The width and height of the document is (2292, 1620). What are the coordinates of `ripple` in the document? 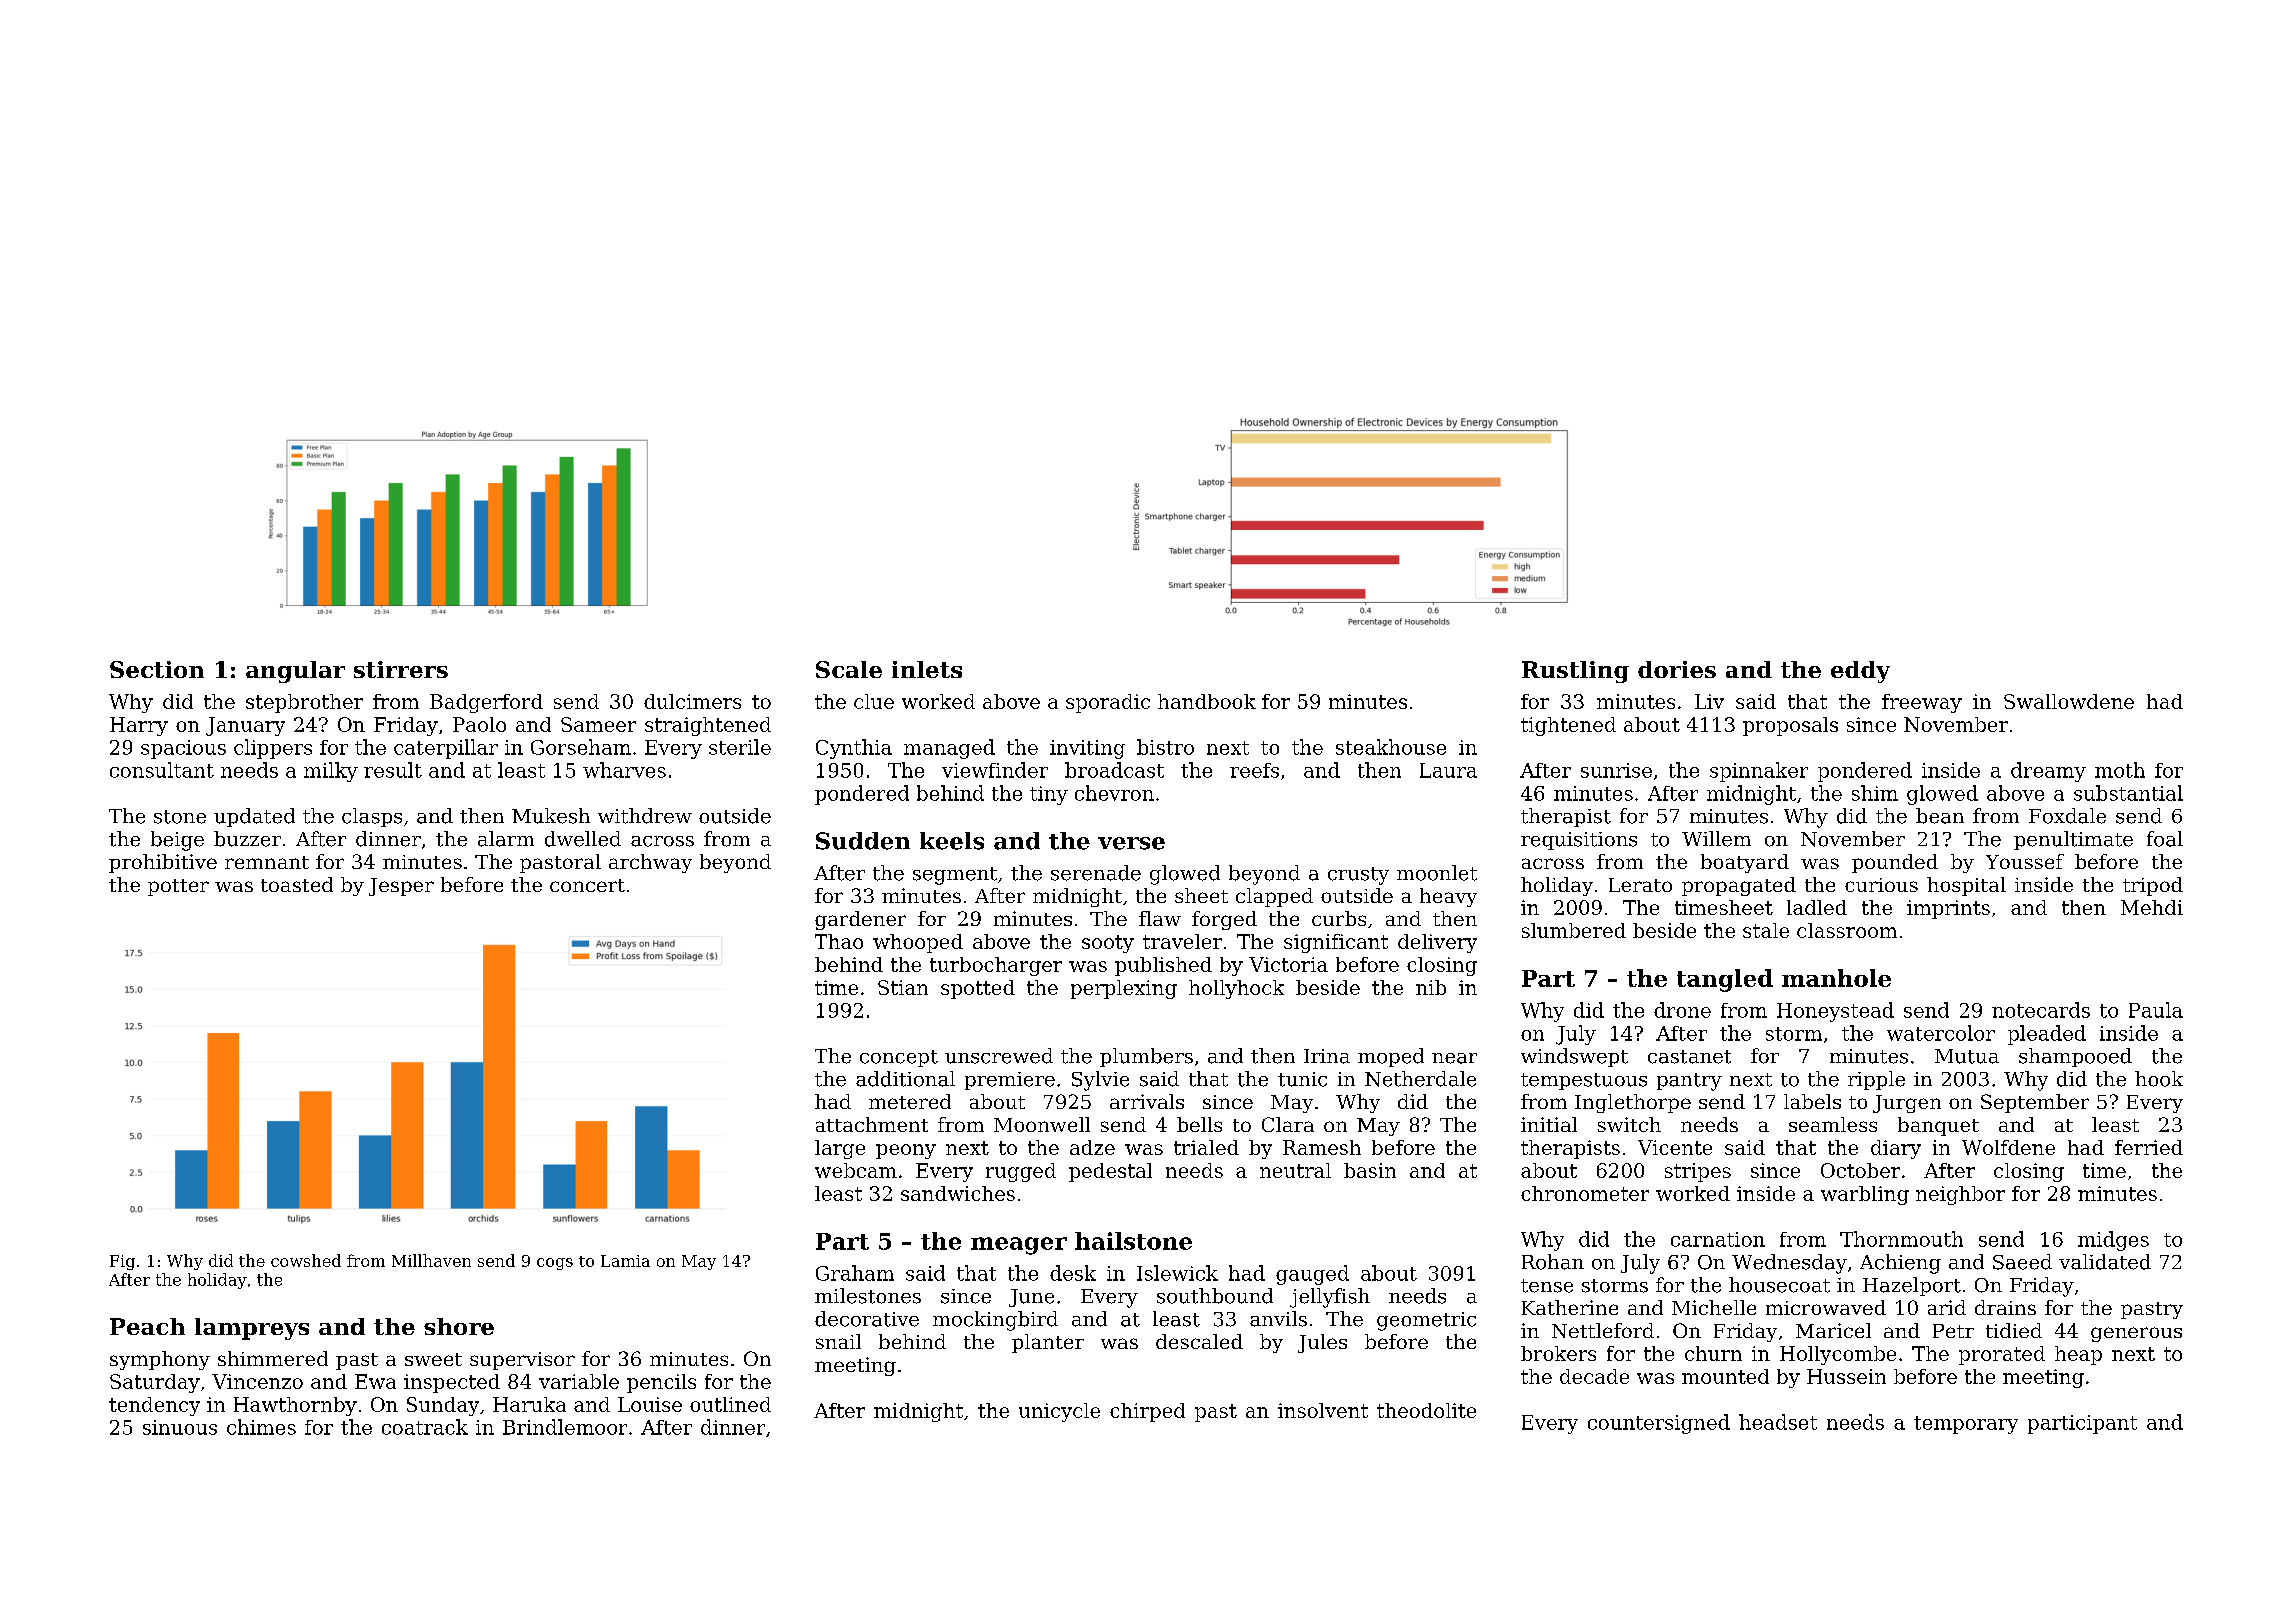 It's located at (1876, 1080).
